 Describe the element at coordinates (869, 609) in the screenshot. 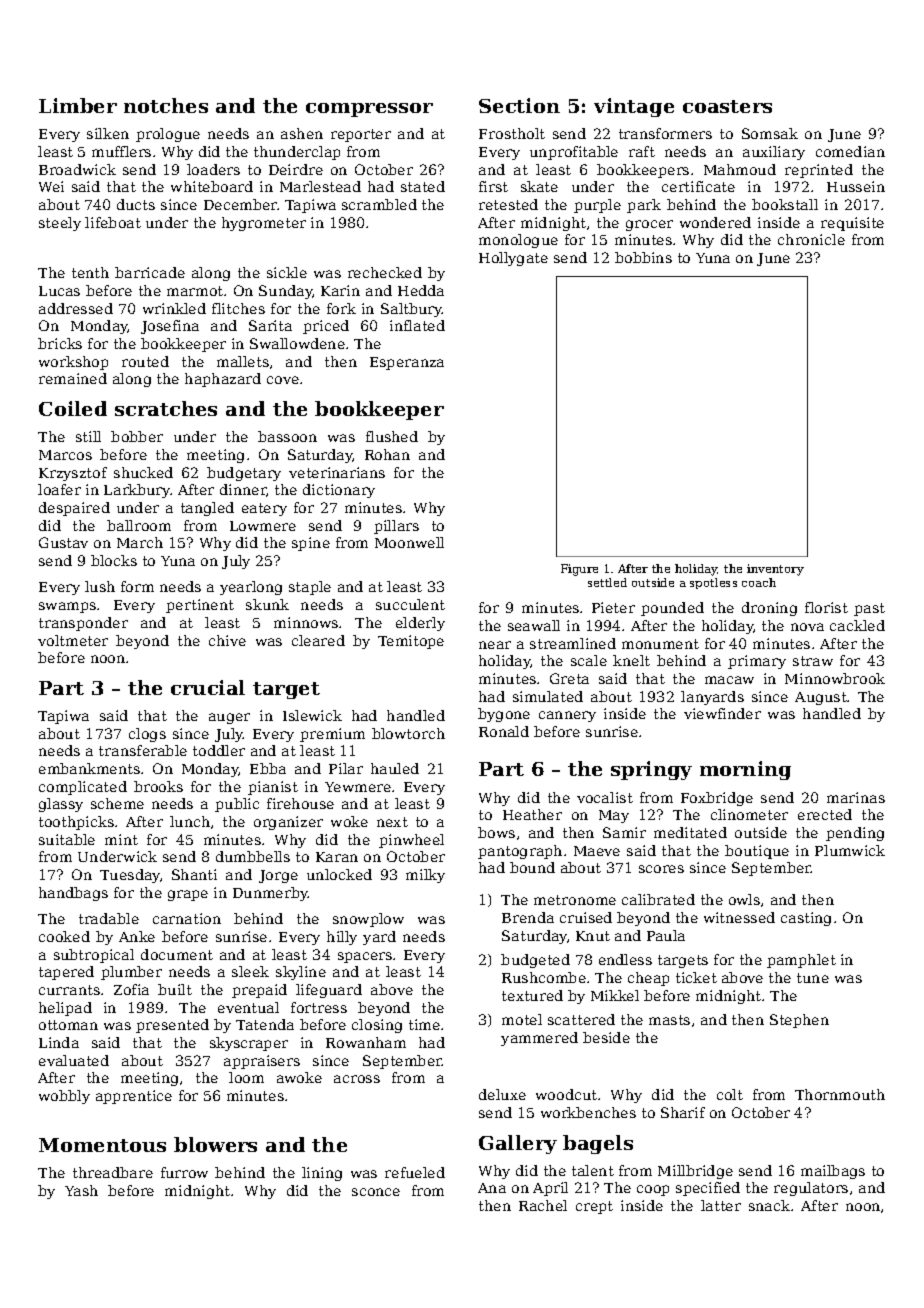

I see `past` at that location.
